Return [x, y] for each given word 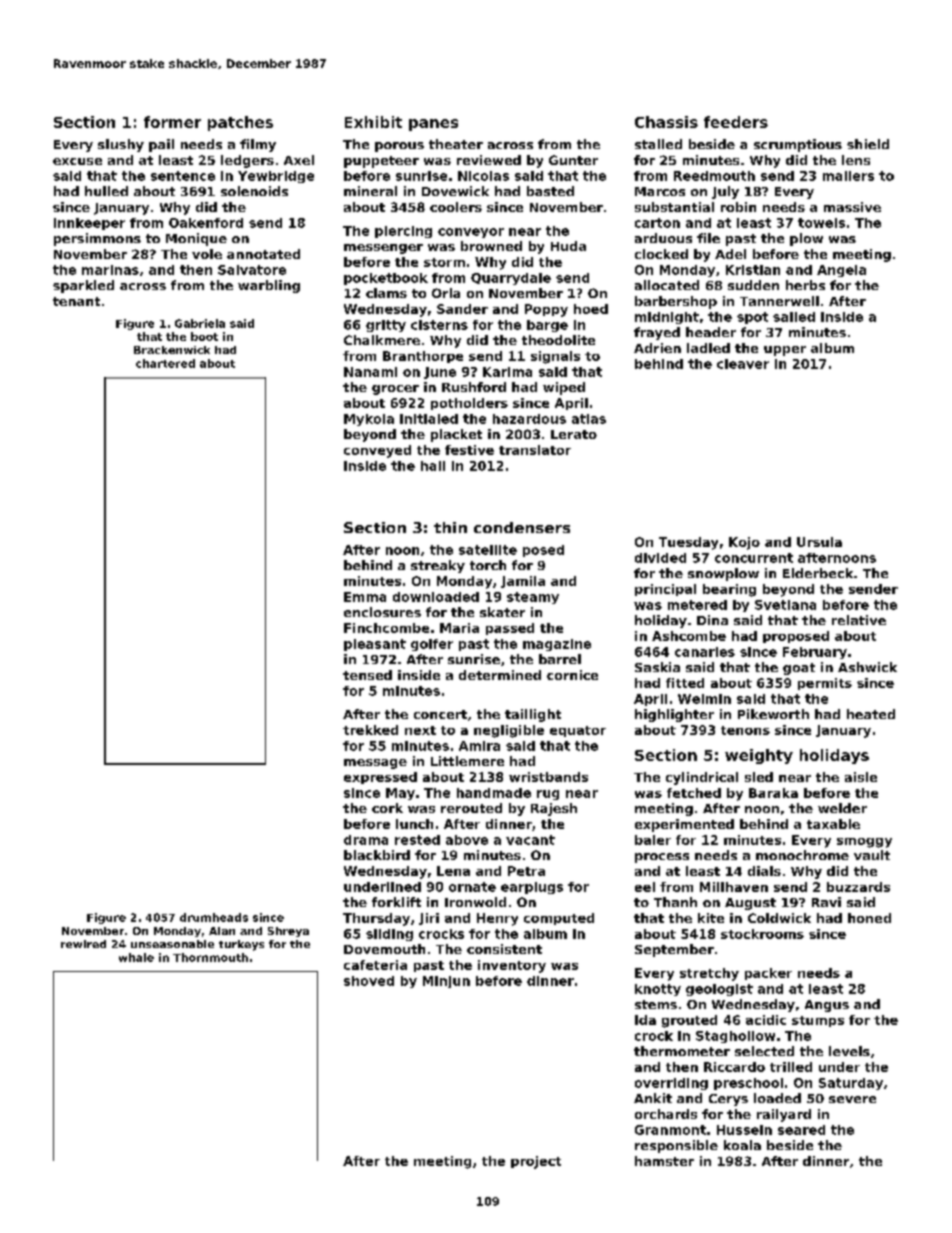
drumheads [214, 917]
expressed [380, 778]
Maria [459, 628]
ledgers [247, 161]
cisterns [439, 325]
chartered [165, 363]
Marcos [660, 191]
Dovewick [455, 191]
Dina [712, 620]
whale [136, 957]
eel [645, 887]
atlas [589, 419]
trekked [370, 730]
